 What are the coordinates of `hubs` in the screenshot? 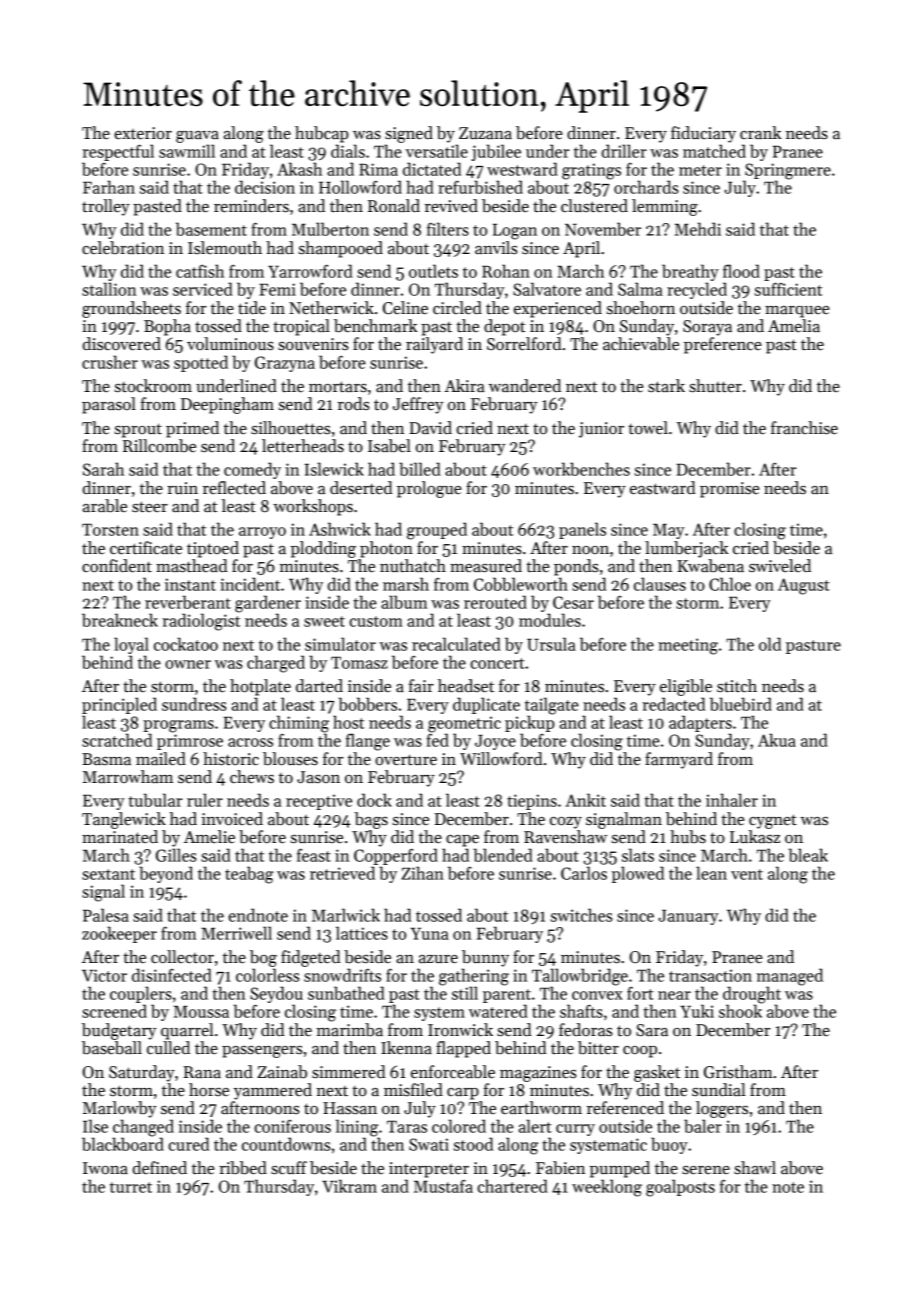 It's located at (688, 837).
